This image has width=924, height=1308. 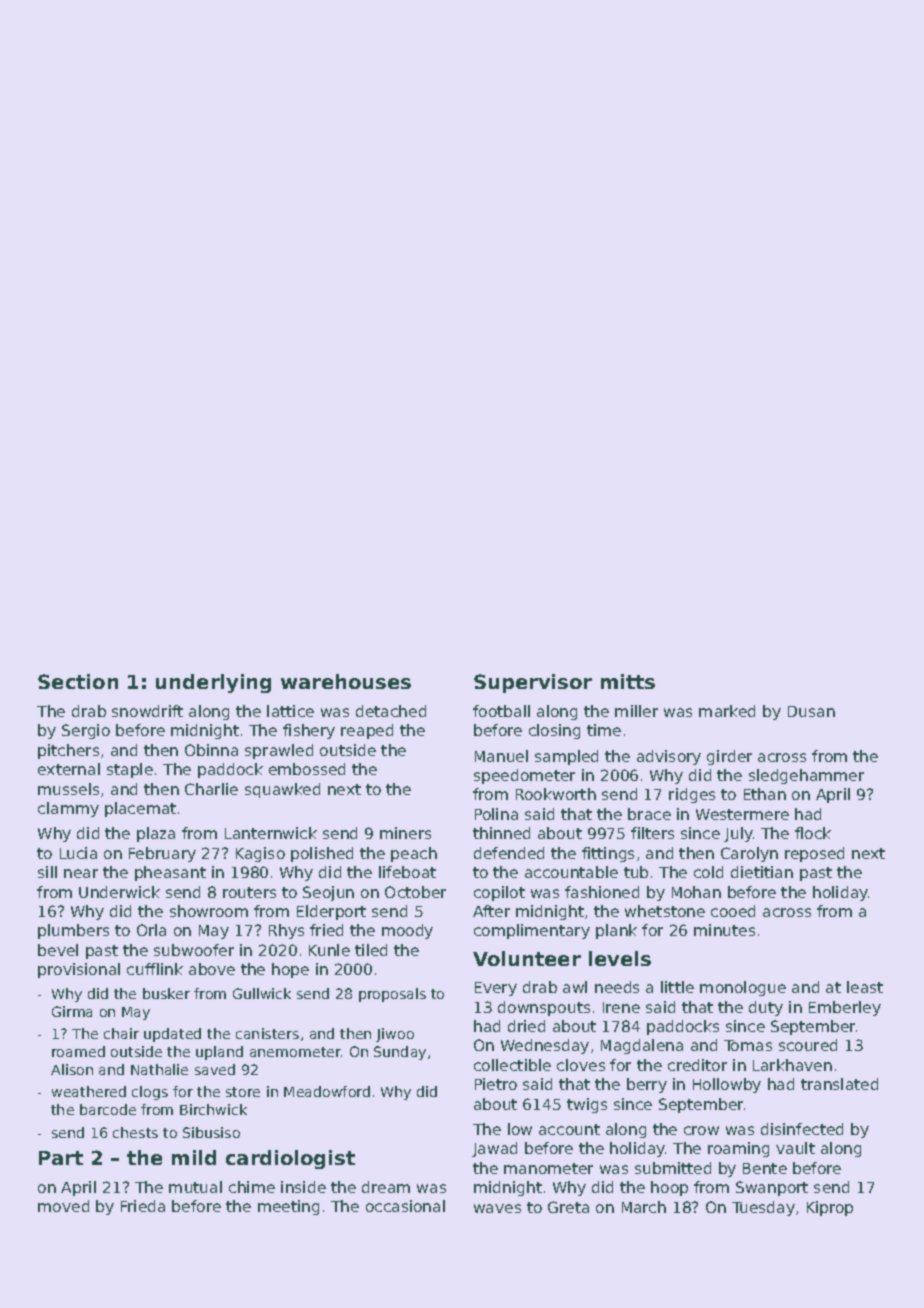 What do you see at coordinates (86, 731) in the image?
I see `Sergio` at bounding box center [86, 731].
